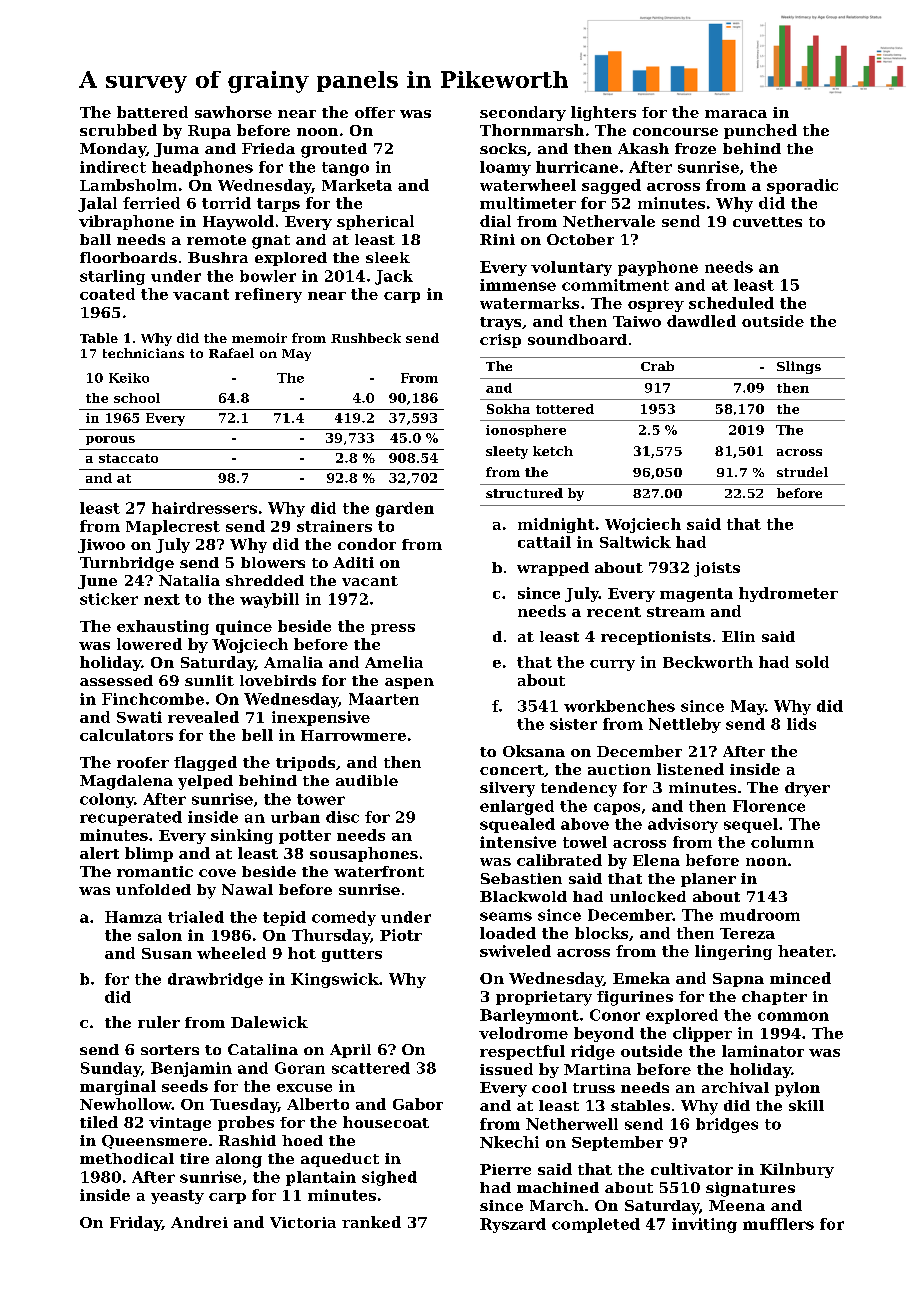 This screenshot has height=1308, width=924. Describe the element at coordinates (558, 1187) in the screenshot. I see `machined` at that location.
